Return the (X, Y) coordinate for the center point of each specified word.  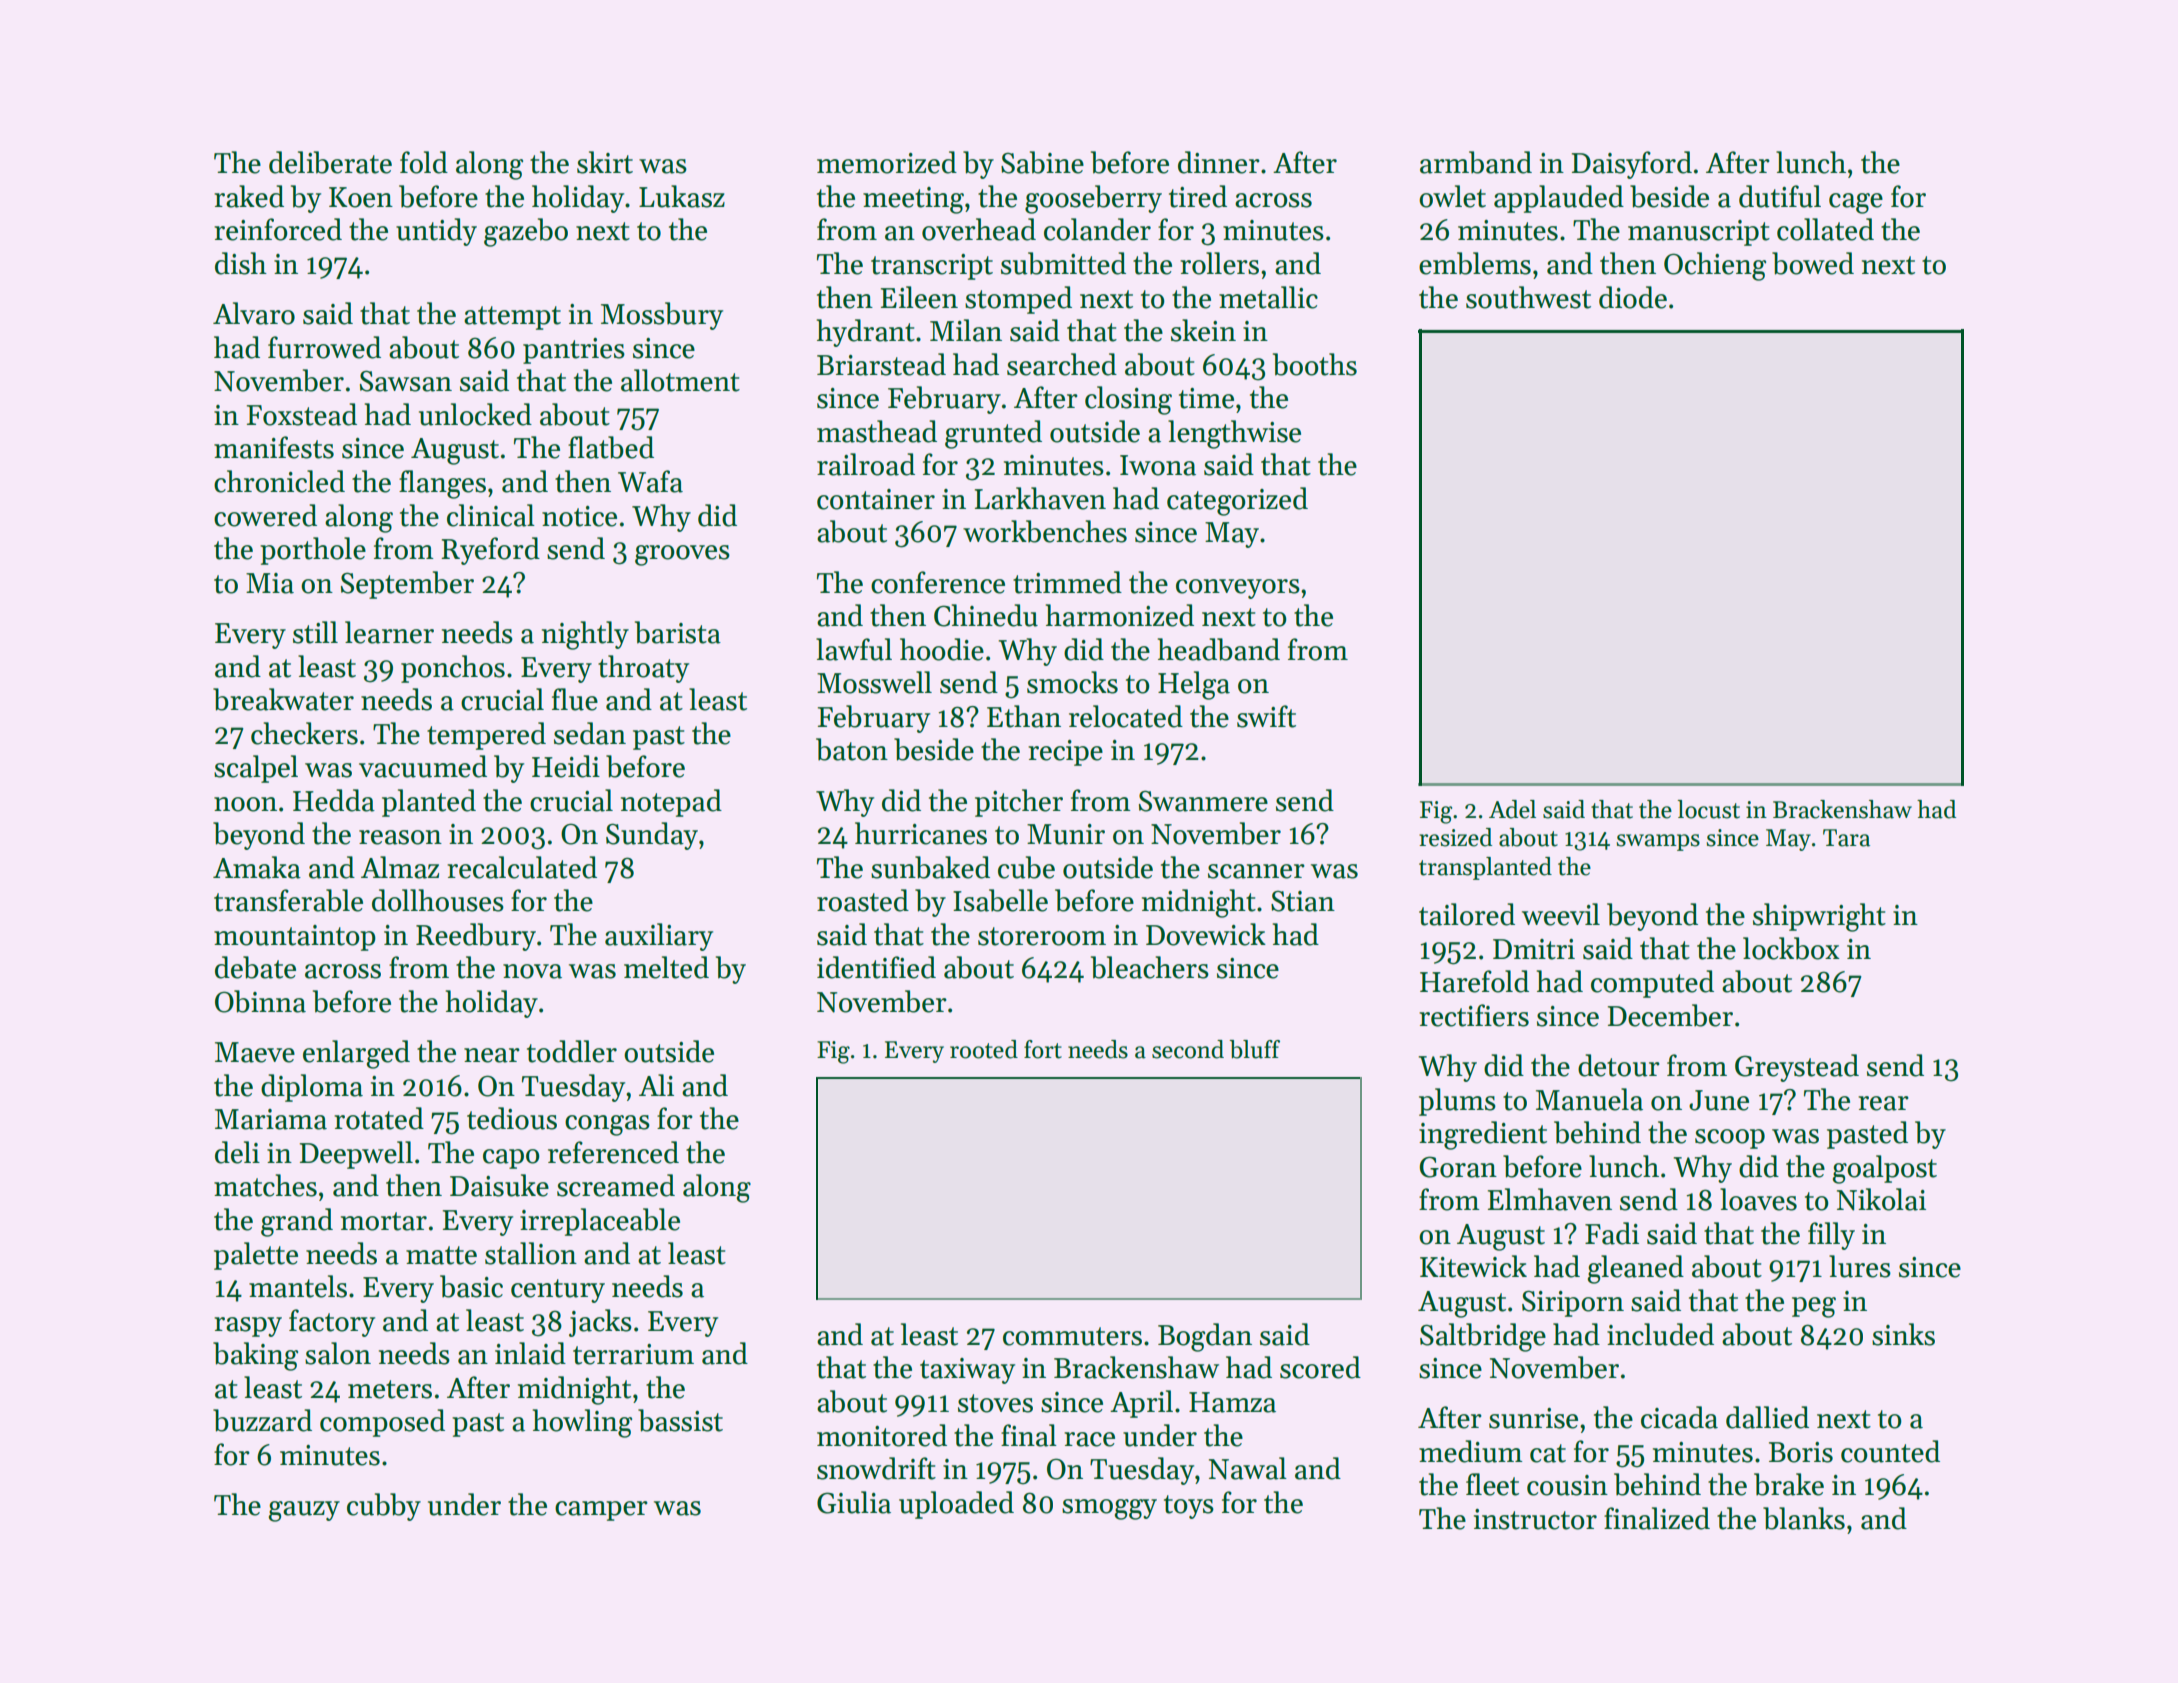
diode (1633, 297)
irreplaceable (600, 1222)
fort (1043, 1049)
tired (1198, 196)
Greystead (1797, 1068)
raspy (248, 1327)
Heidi (566, 766)
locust (1709, 809)
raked (249, 196)
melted (666, 967)
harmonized (1120, 615)
